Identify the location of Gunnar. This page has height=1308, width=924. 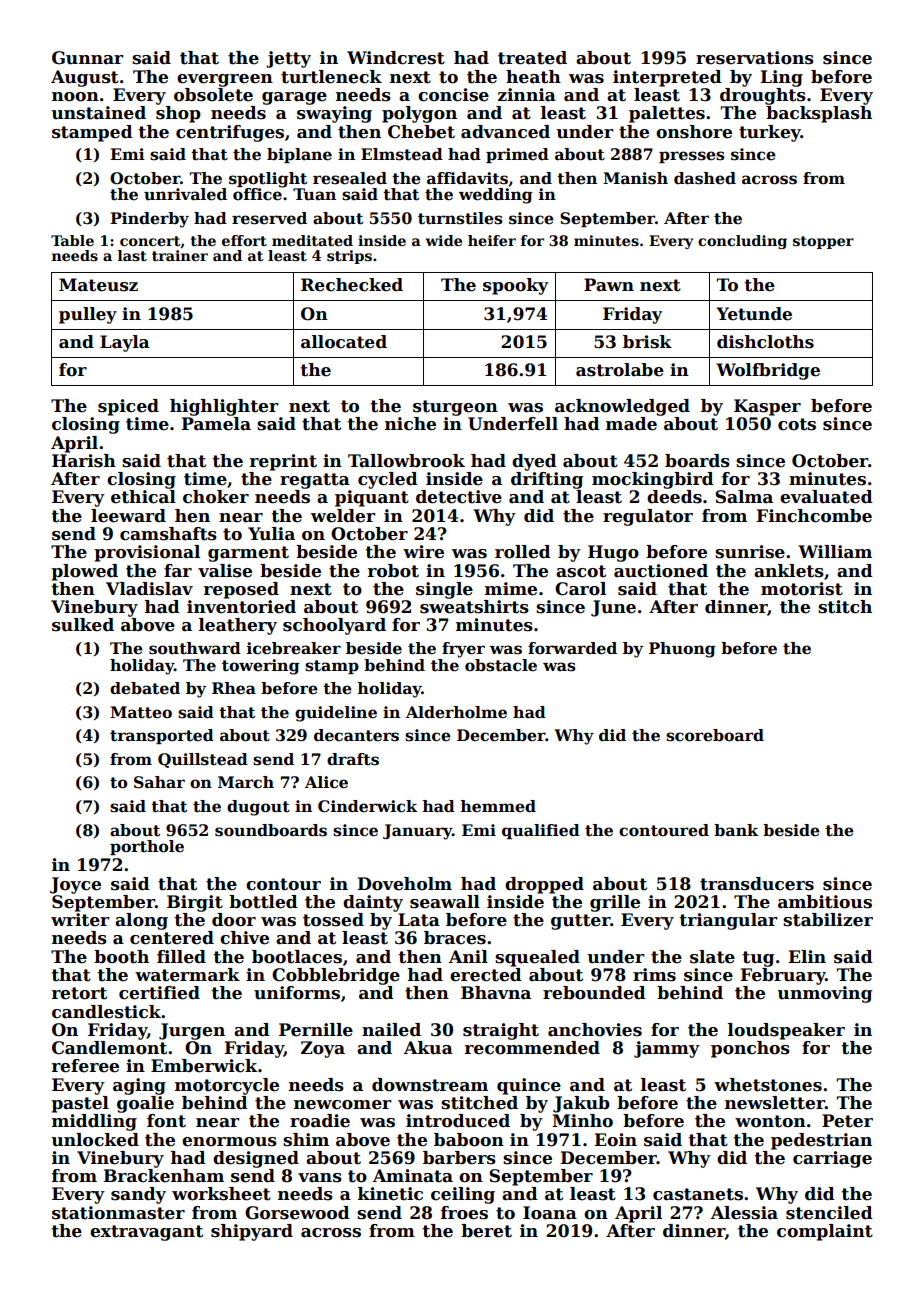
(88, 58).
